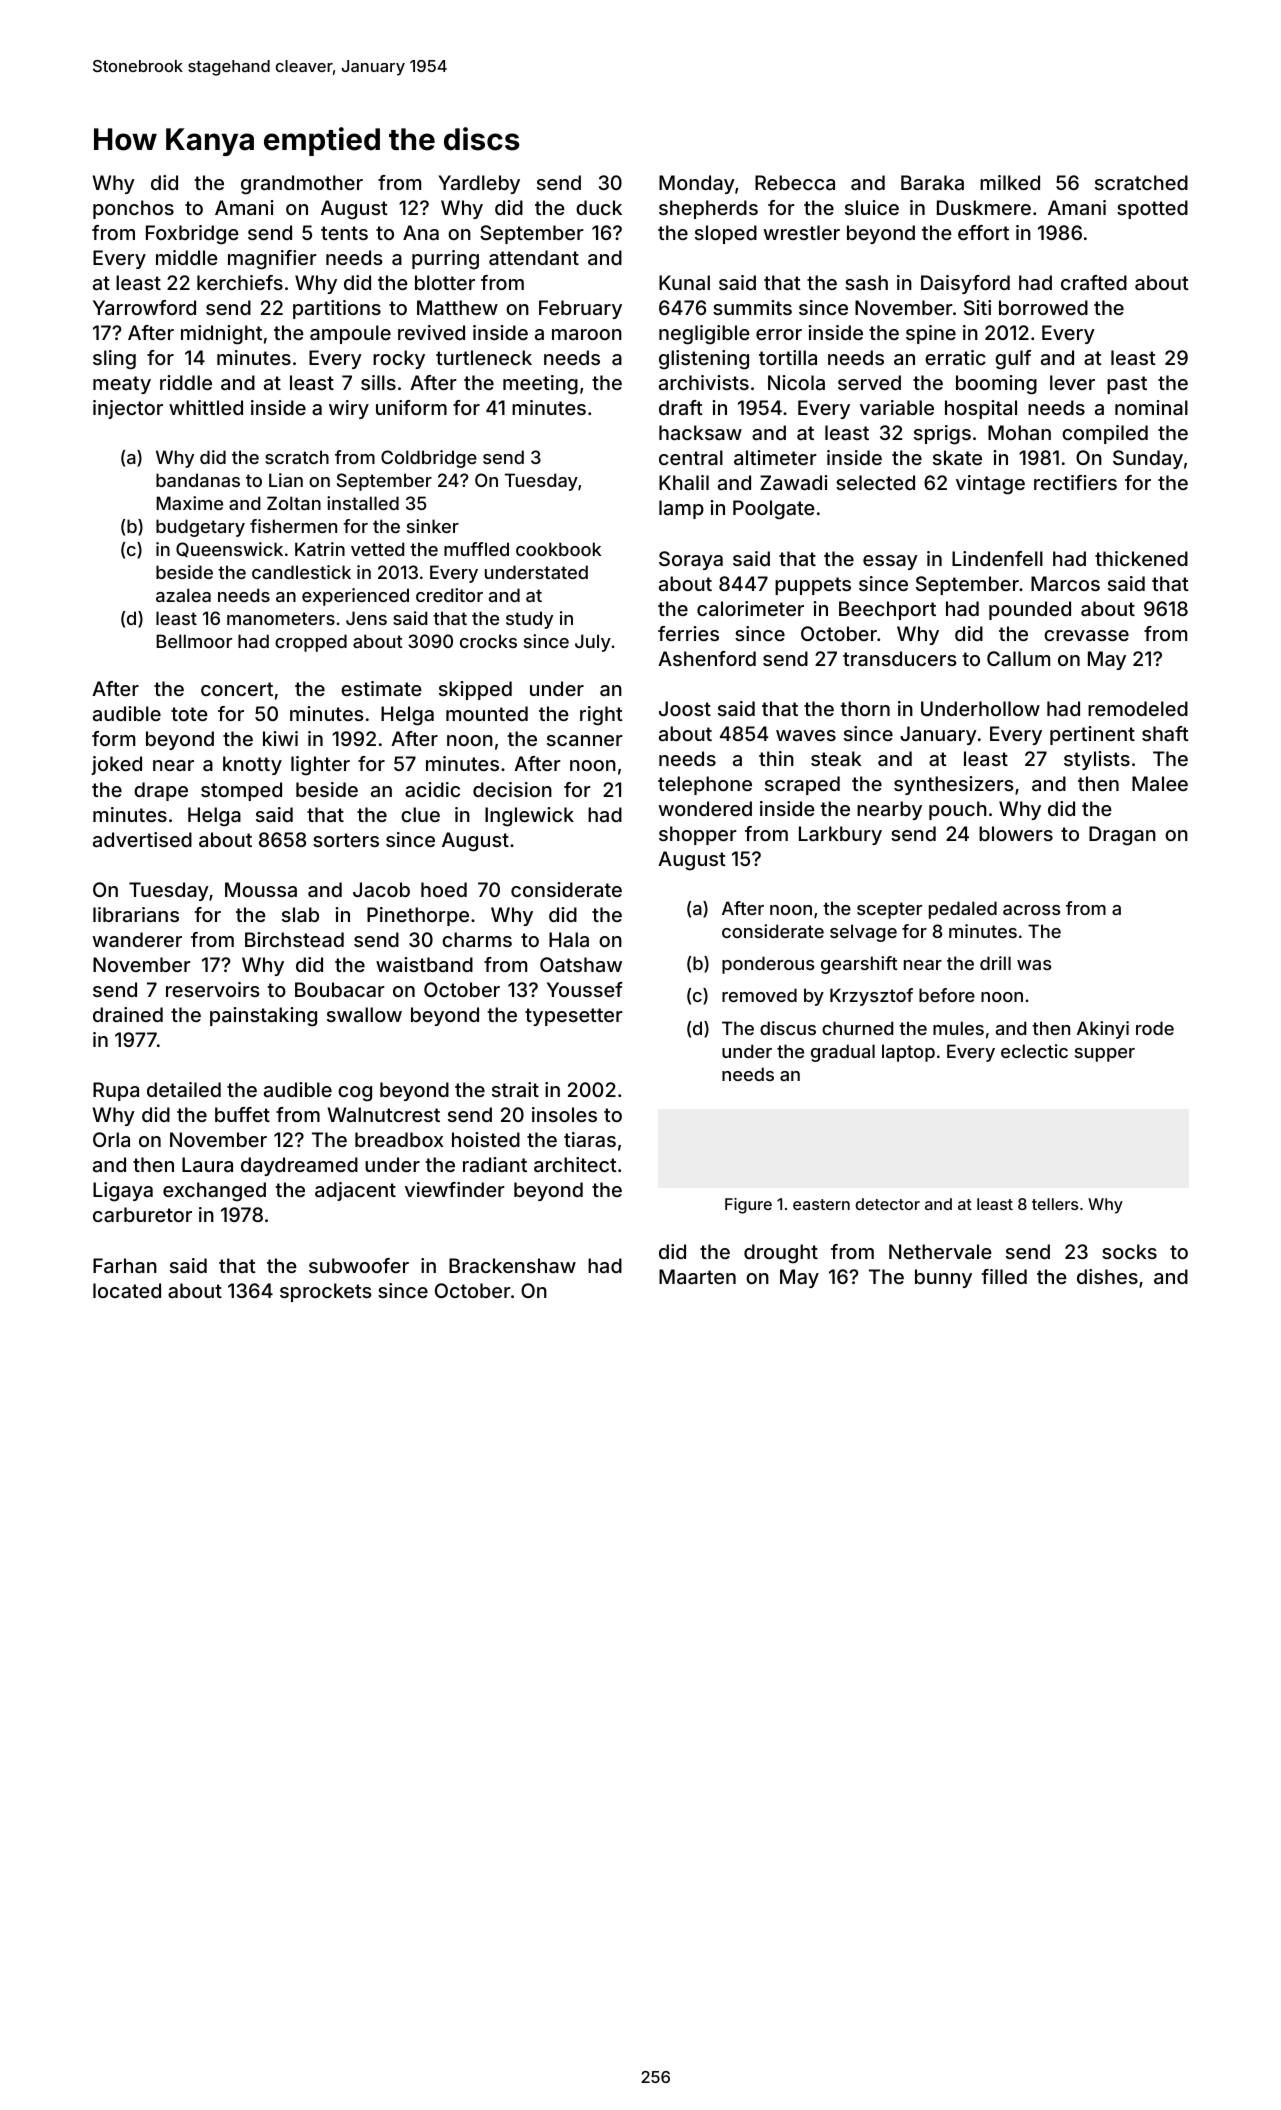 Image resolution: width=1281 pixels, height=2110 pixels. I want to click on typesetter, so click(574, 1017).
